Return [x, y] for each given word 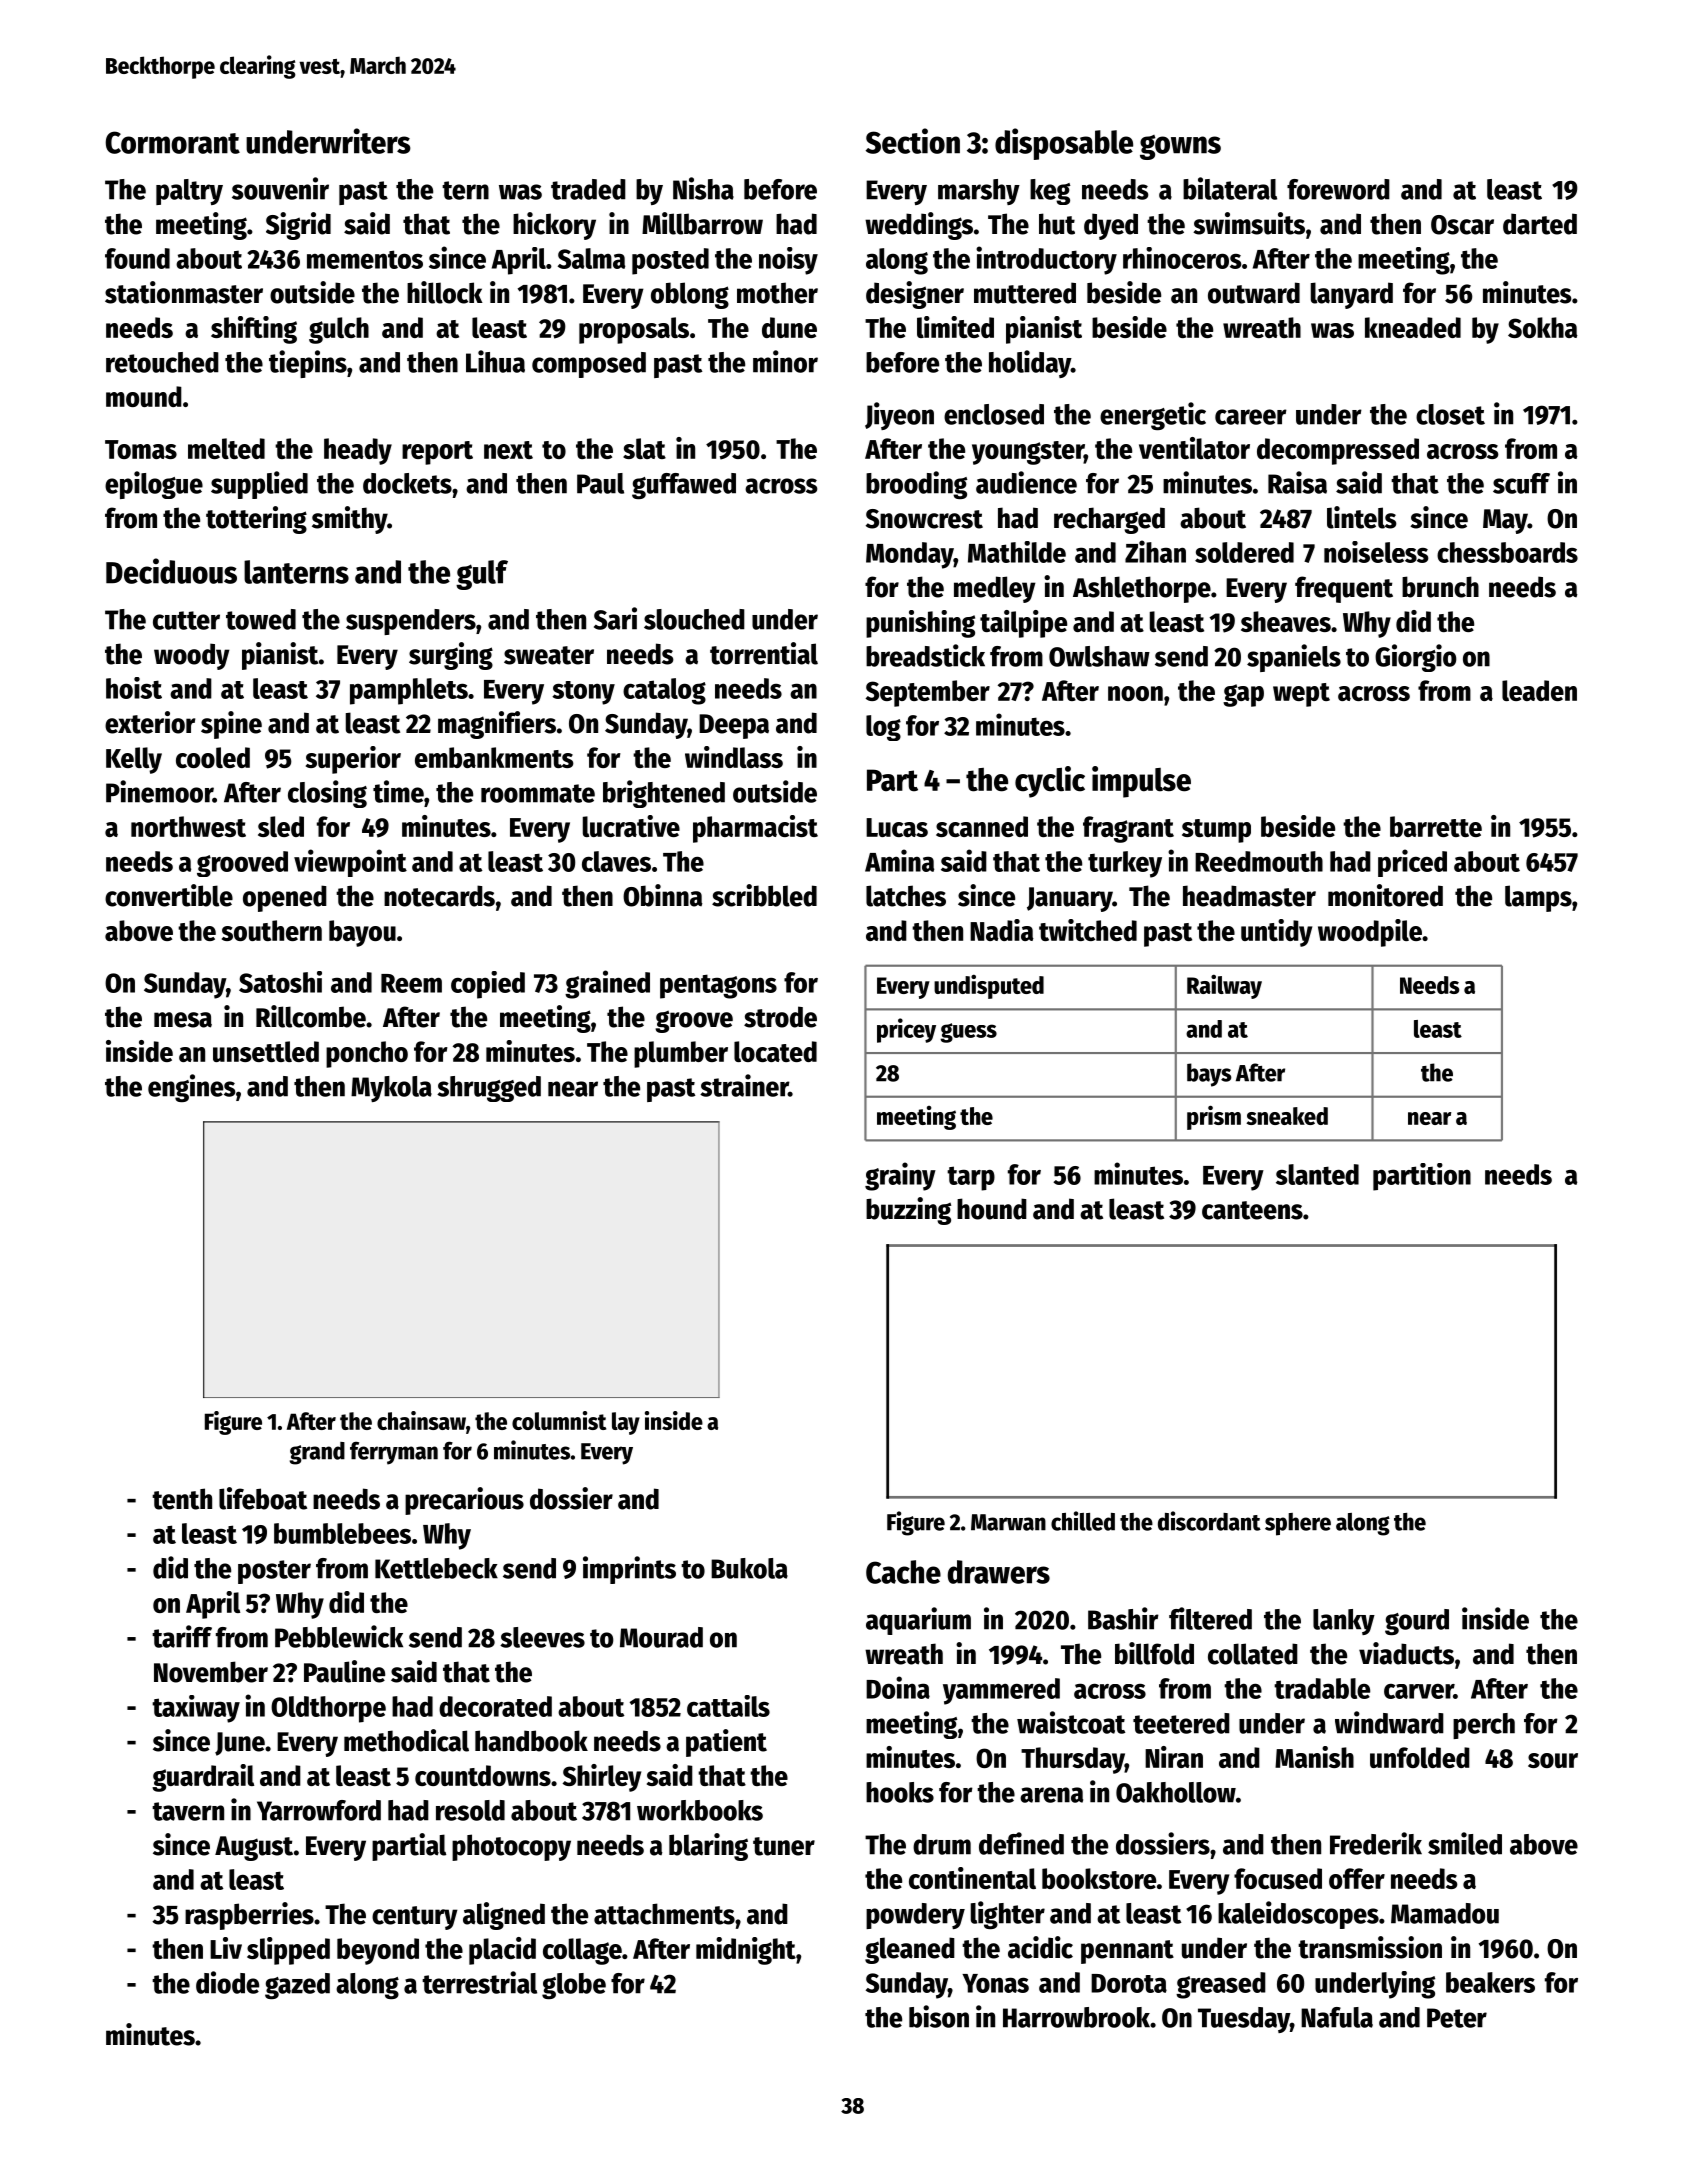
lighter [1008, 1915]
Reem [411, 983]
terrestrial [479, 1982]
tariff [182, 1636]
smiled [1465, 1843]
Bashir [1123, 1618]
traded [588, 189]
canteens [1252, 1210]
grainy [900, 1176]
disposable [1064, 144]
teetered [1181, 1723]
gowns [1180, 147]
